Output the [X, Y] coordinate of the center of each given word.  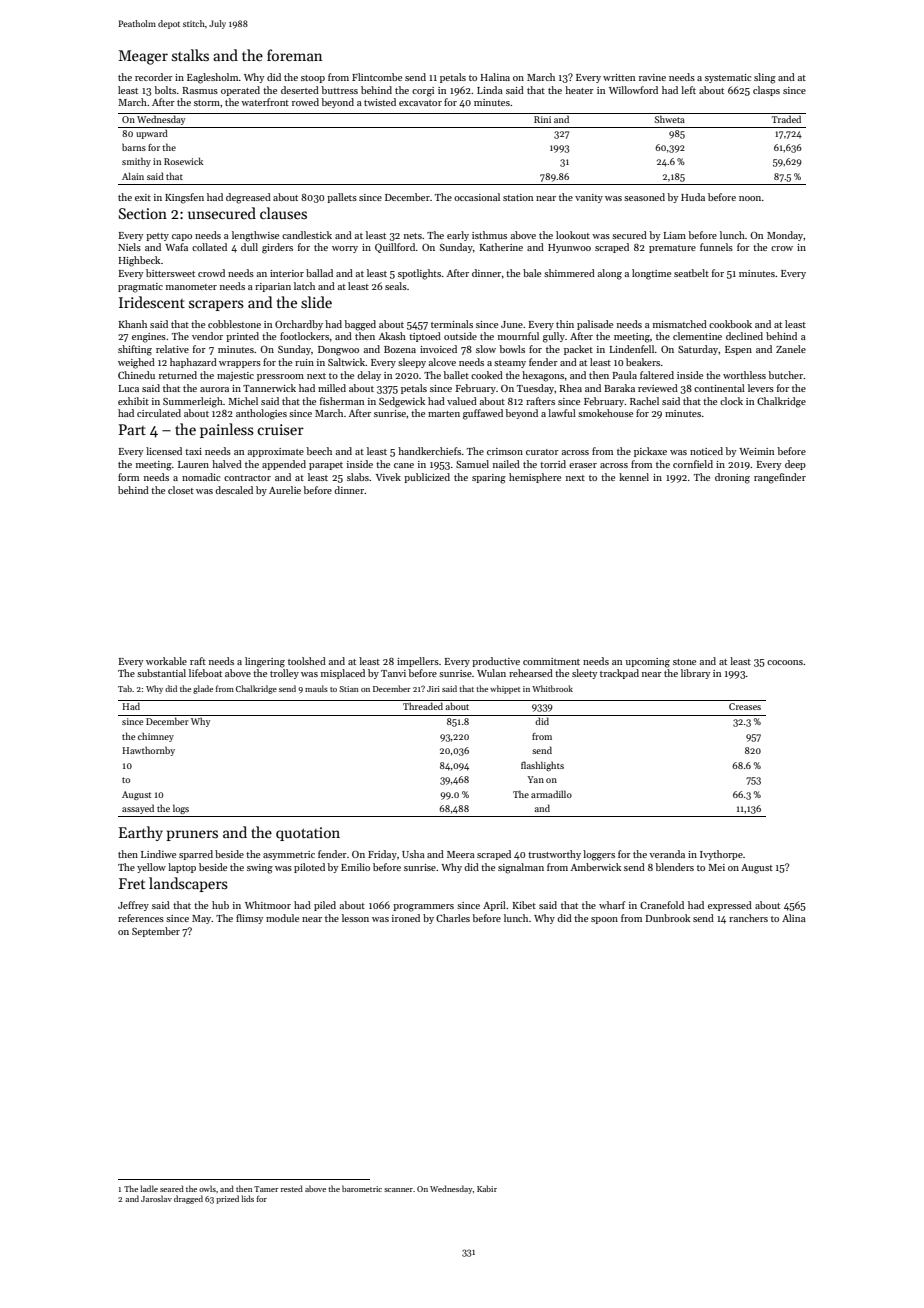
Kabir [487, 1188]
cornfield [693, 464]
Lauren [193, 464]
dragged [188, 1199]
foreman [294, 55]
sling [765, 78]
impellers [418, 662]
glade [203, 689]
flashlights [542, 766]
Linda [490, 90]
